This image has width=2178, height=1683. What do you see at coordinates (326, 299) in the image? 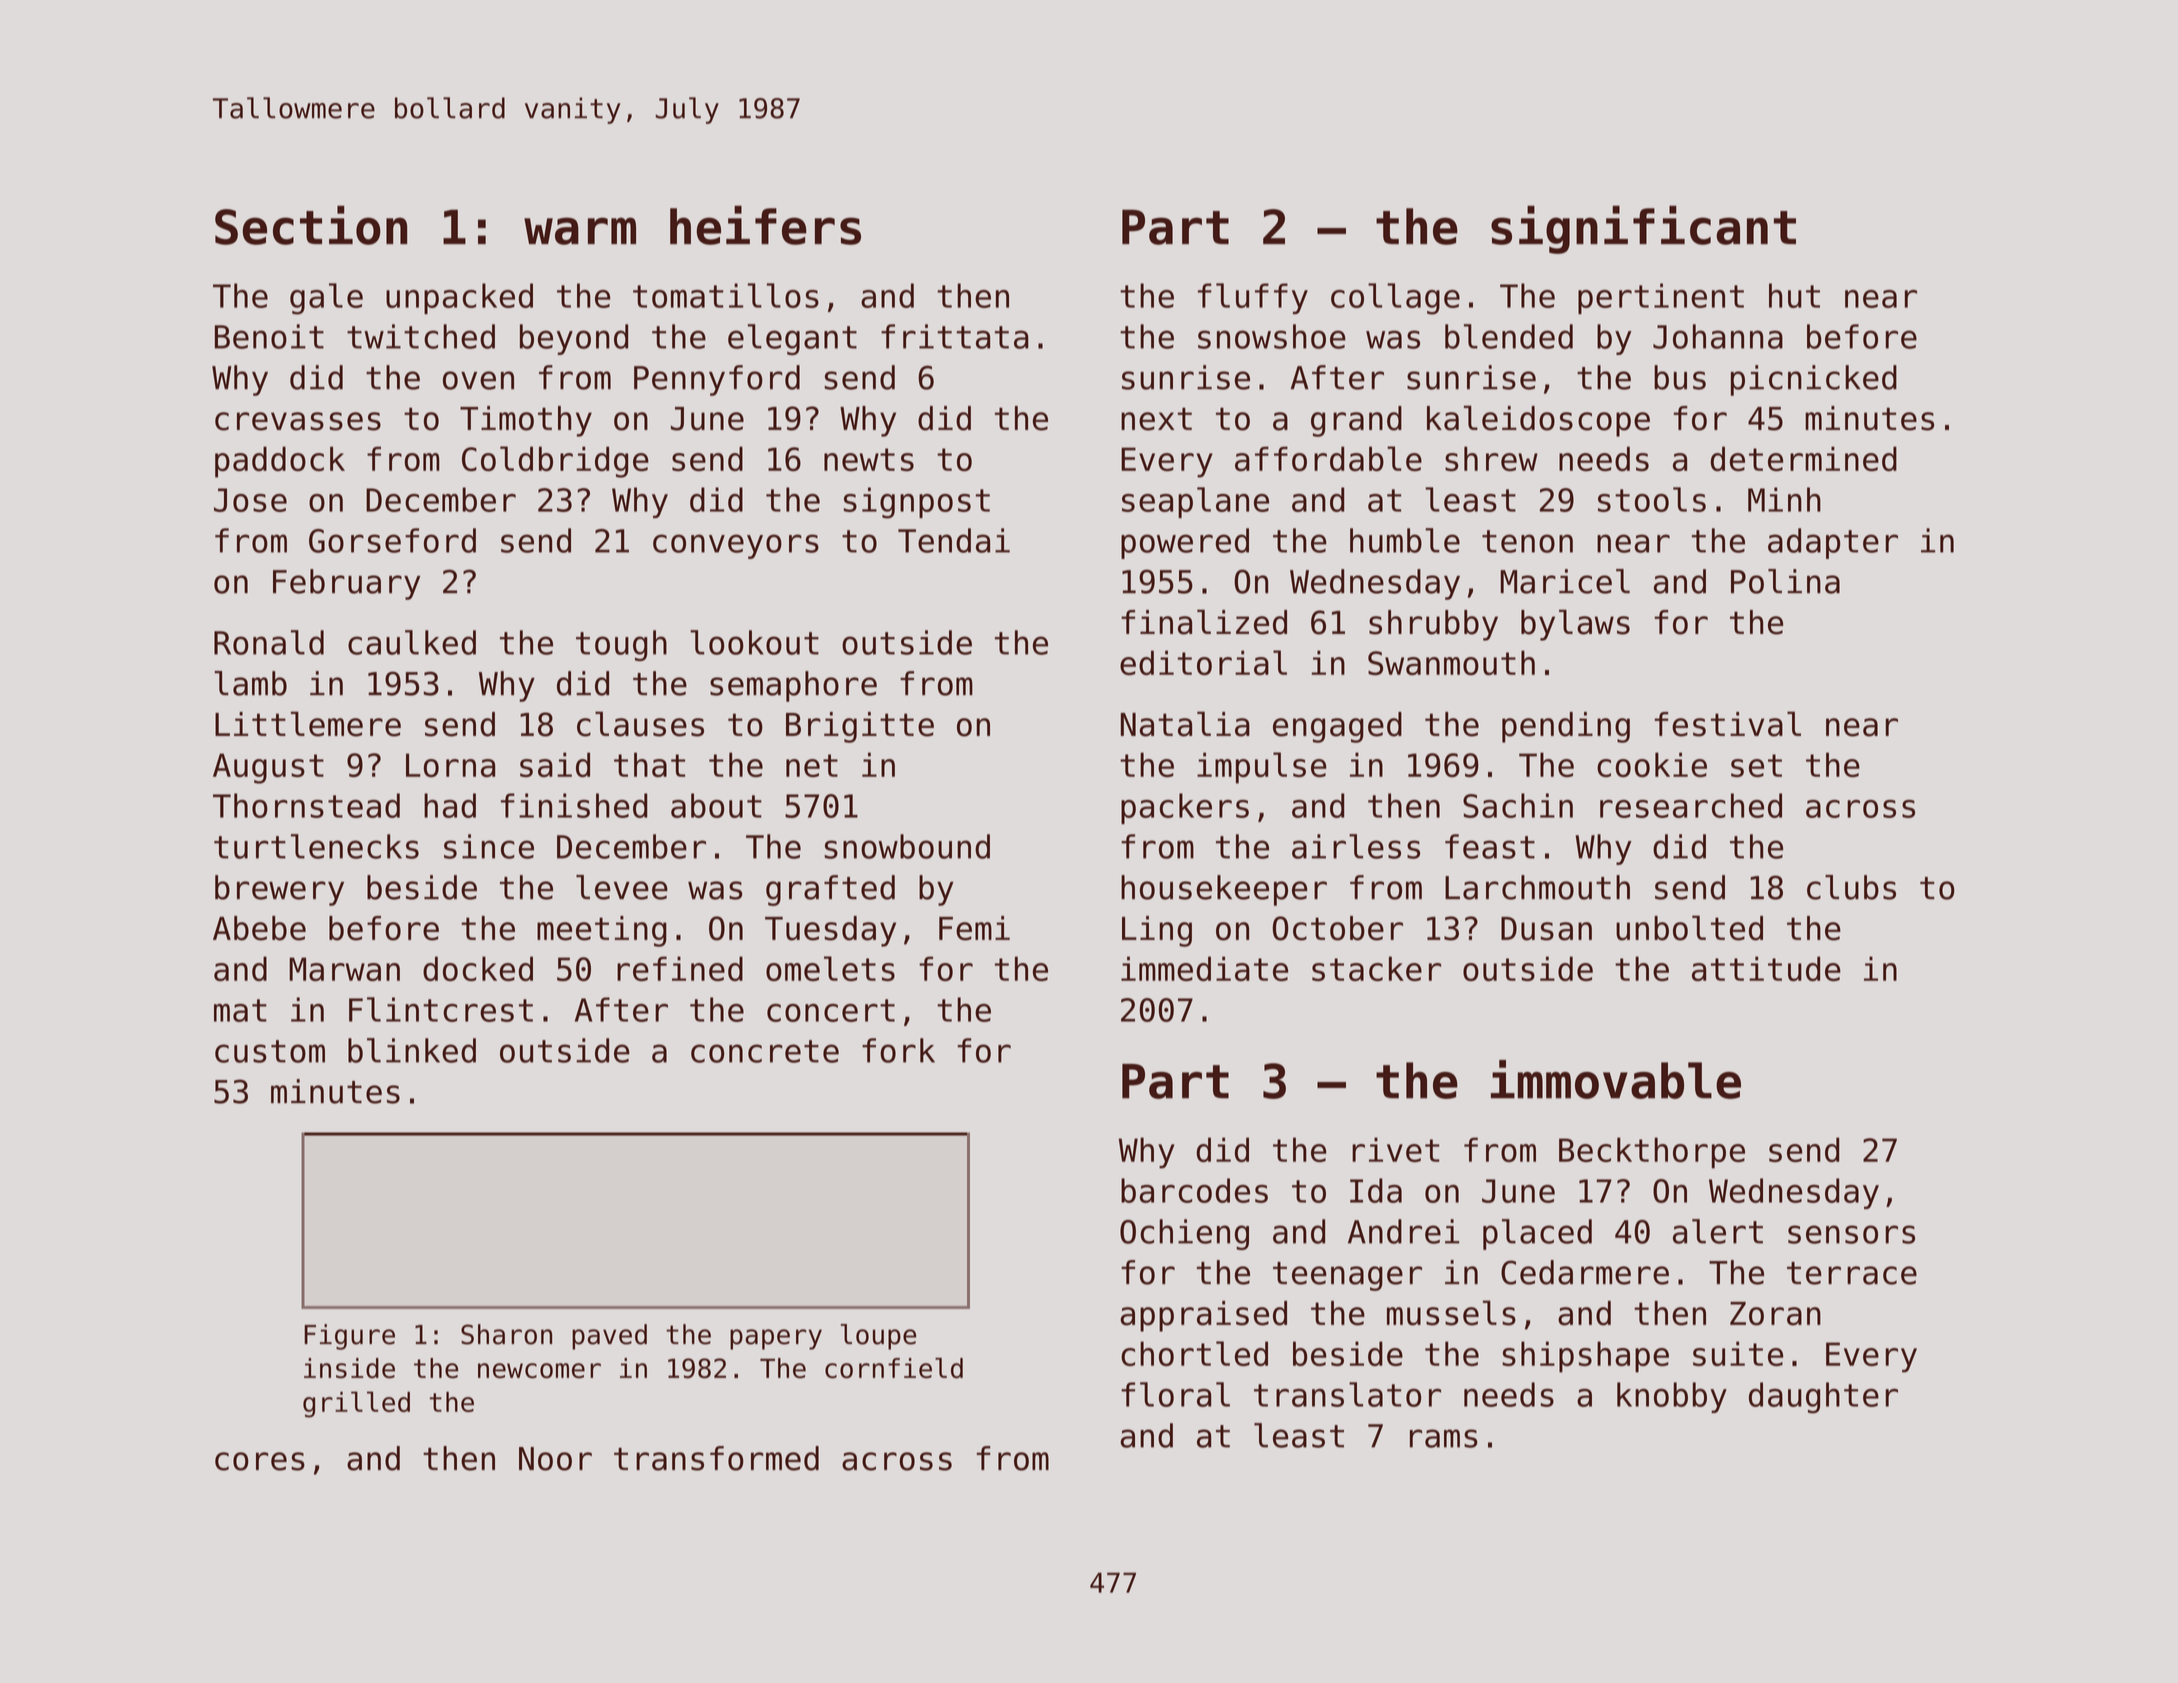
I see `gale` at bounding box center [326, 299].
